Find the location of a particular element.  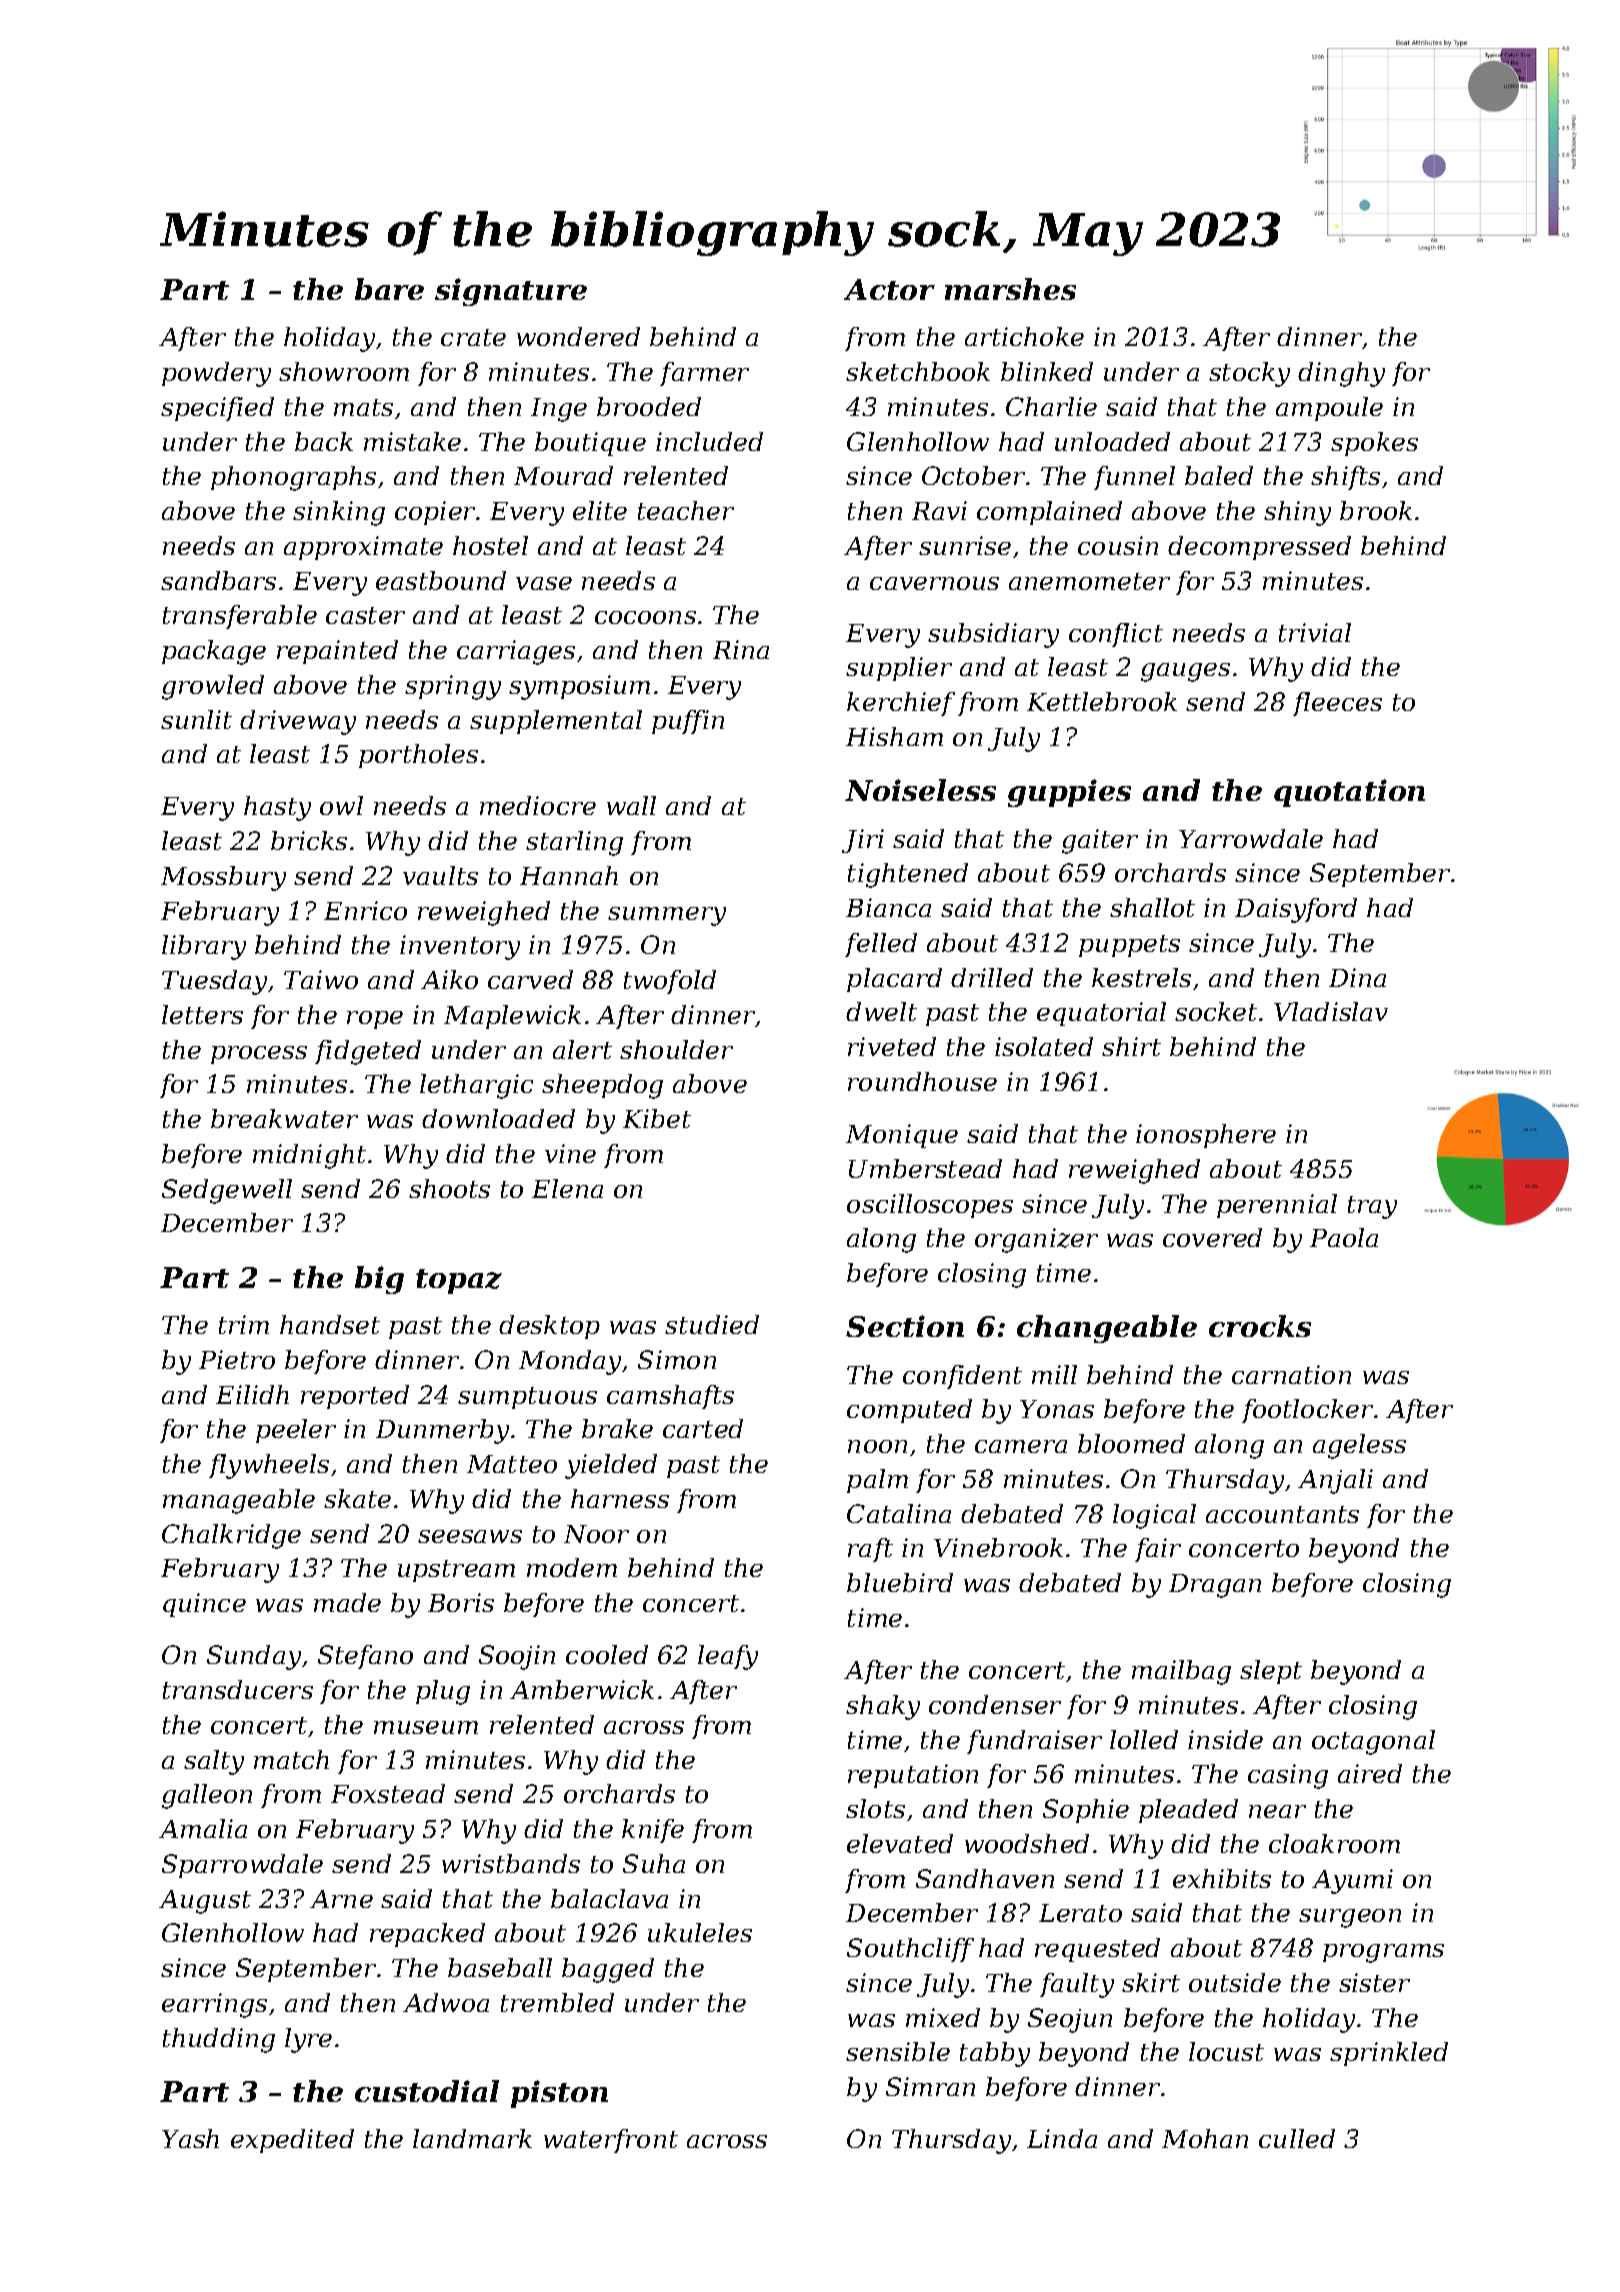

felled is located at coordinates (881, 945).
